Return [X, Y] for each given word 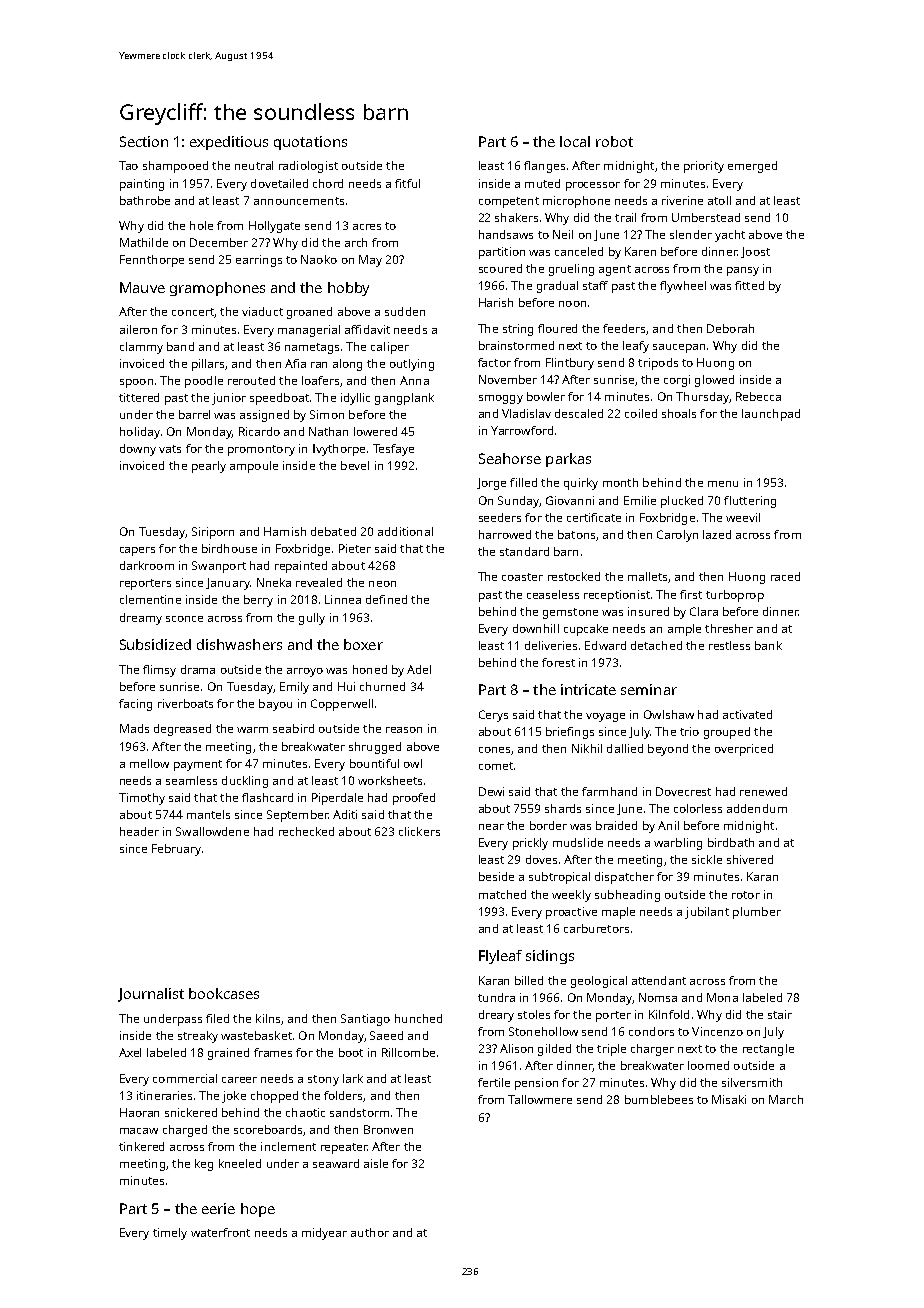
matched [502, 894]
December [219, 242]
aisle [376, 1163]
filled [523, 482]
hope [258, 1210]
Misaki [729, 1099]
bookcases [224, 993]
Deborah [730, 328]
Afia [295, 363]
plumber [757, 913]
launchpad [771, 415]
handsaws [506, 234]
